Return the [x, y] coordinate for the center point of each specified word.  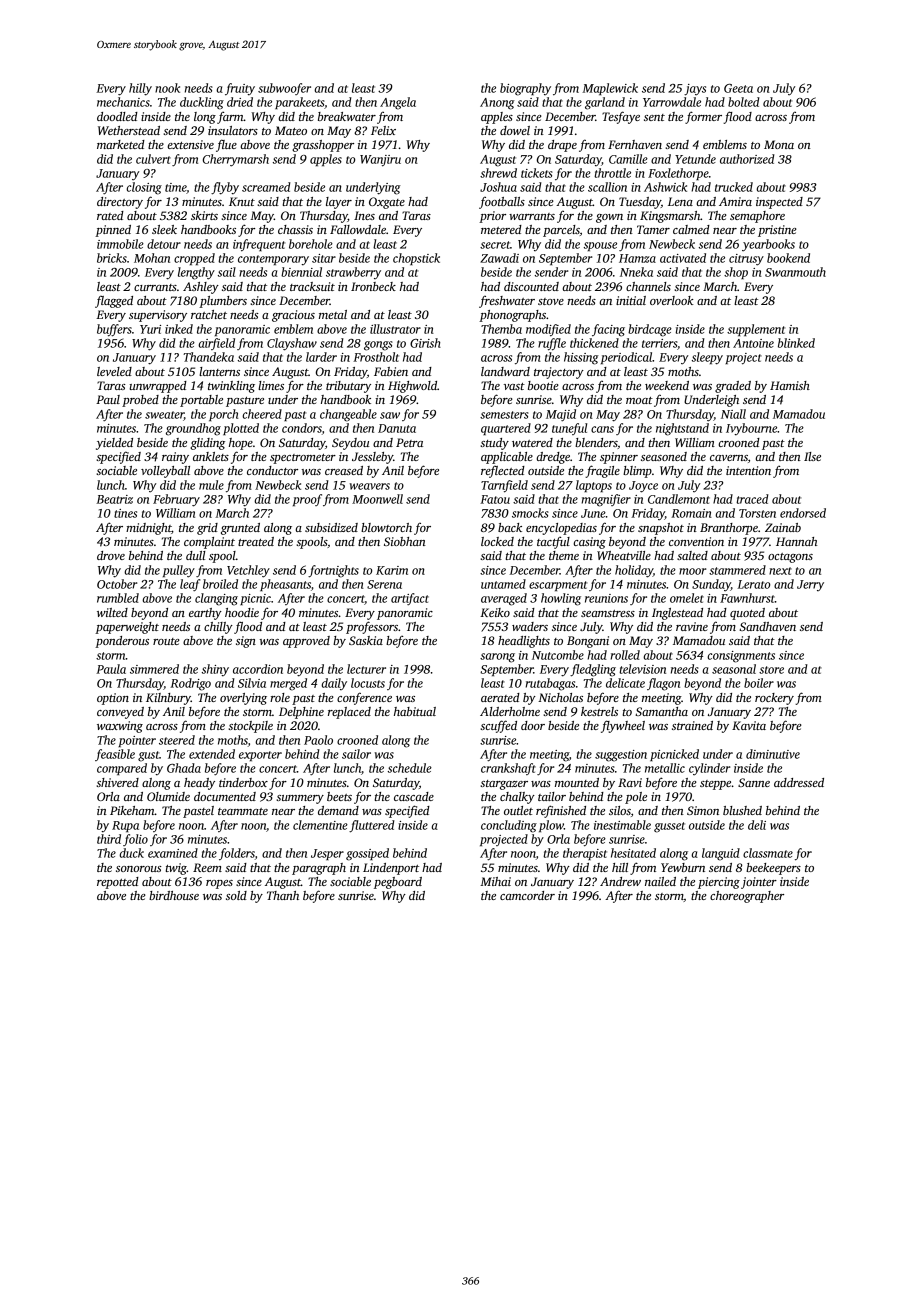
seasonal [734, 669]
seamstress [608, 613]
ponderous [122, 642]
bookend [788, 258]
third [109, 839]
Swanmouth [795, 272]
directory [120, 203]
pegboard [398, 883]
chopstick [416, 259]
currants [155, 287]
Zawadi [499, 258]
